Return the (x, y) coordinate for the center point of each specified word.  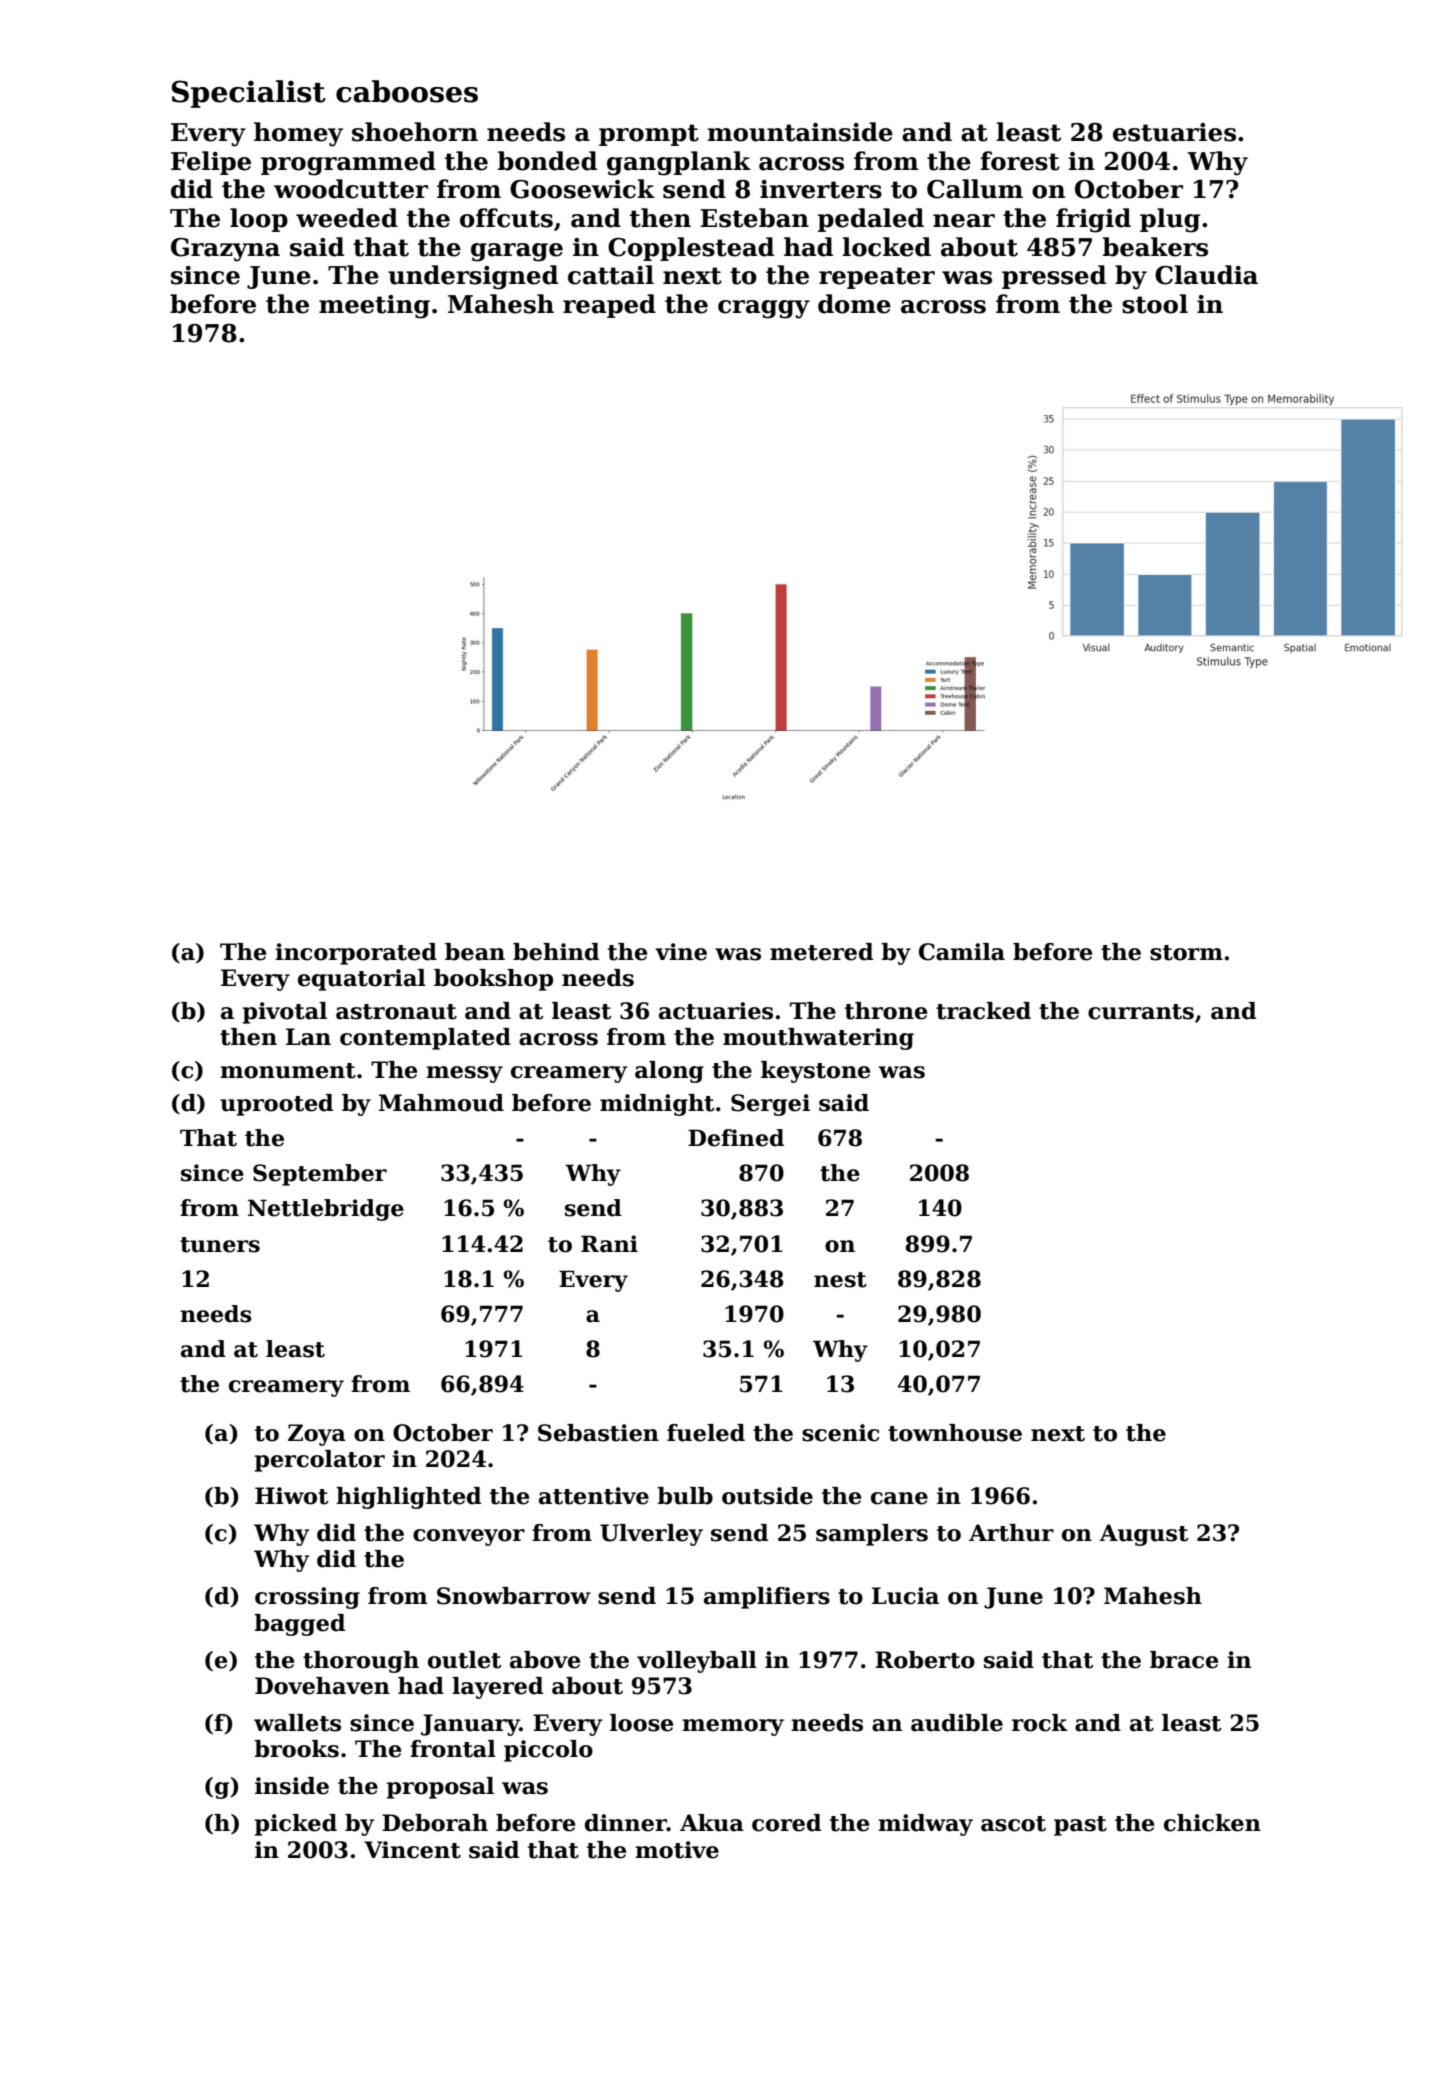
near (964, 221)
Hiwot (291, 1496)
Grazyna (225, 250)
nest (840, 1280)
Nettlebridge (326, 1210)
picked (296, 1825)
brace (1184, 1660)
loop (259, 220)
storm (1186, 953)
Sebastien (598, 1433)
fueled (706, 1433)
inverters (821, 189)
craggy (764, 309)
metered (821, 952)
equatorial (362, 980)
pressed (1054, 277)
